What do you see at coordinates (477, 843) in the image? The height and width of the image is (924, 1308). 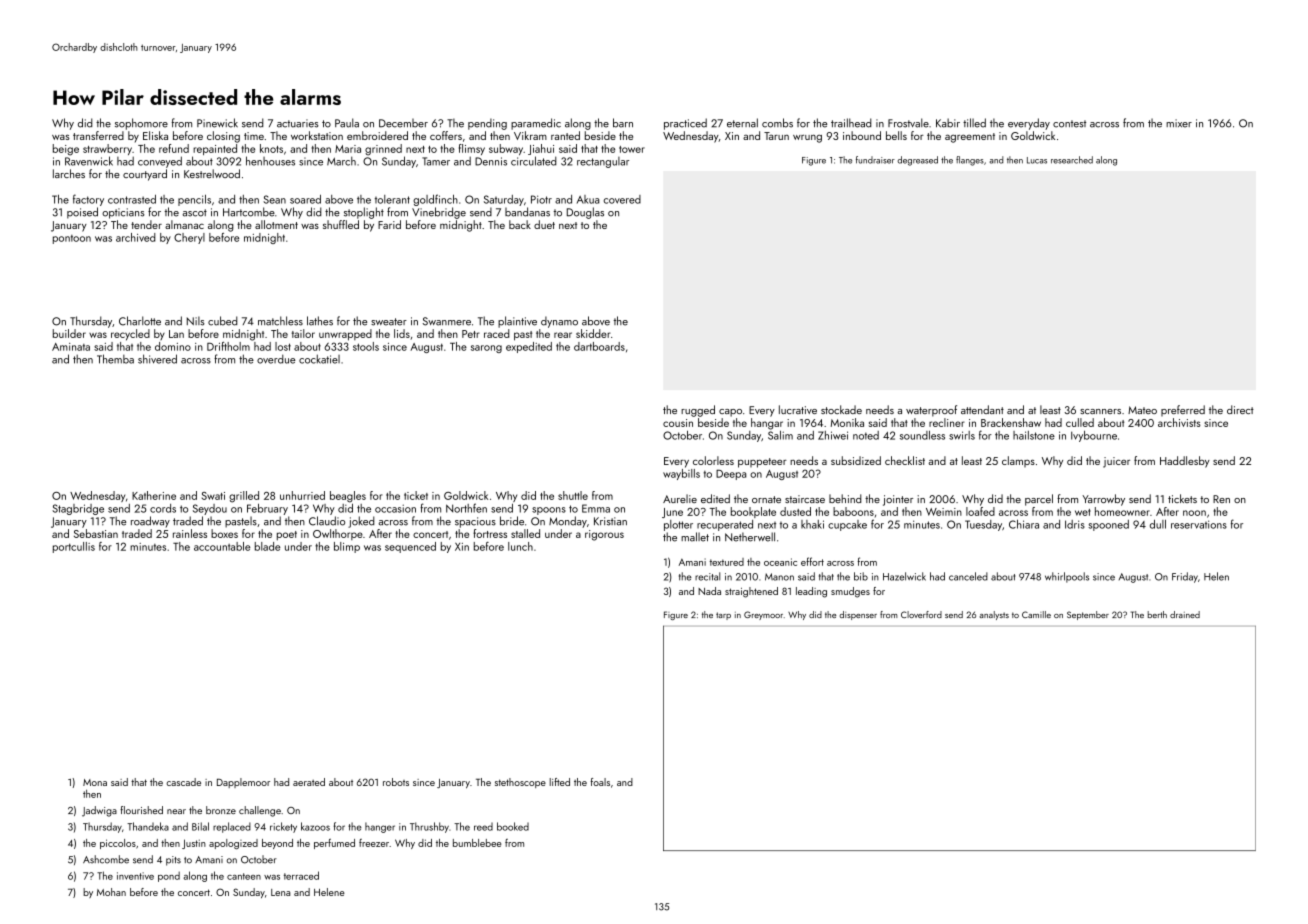 I see `bumblebee` at bounding box center [477, 843].
